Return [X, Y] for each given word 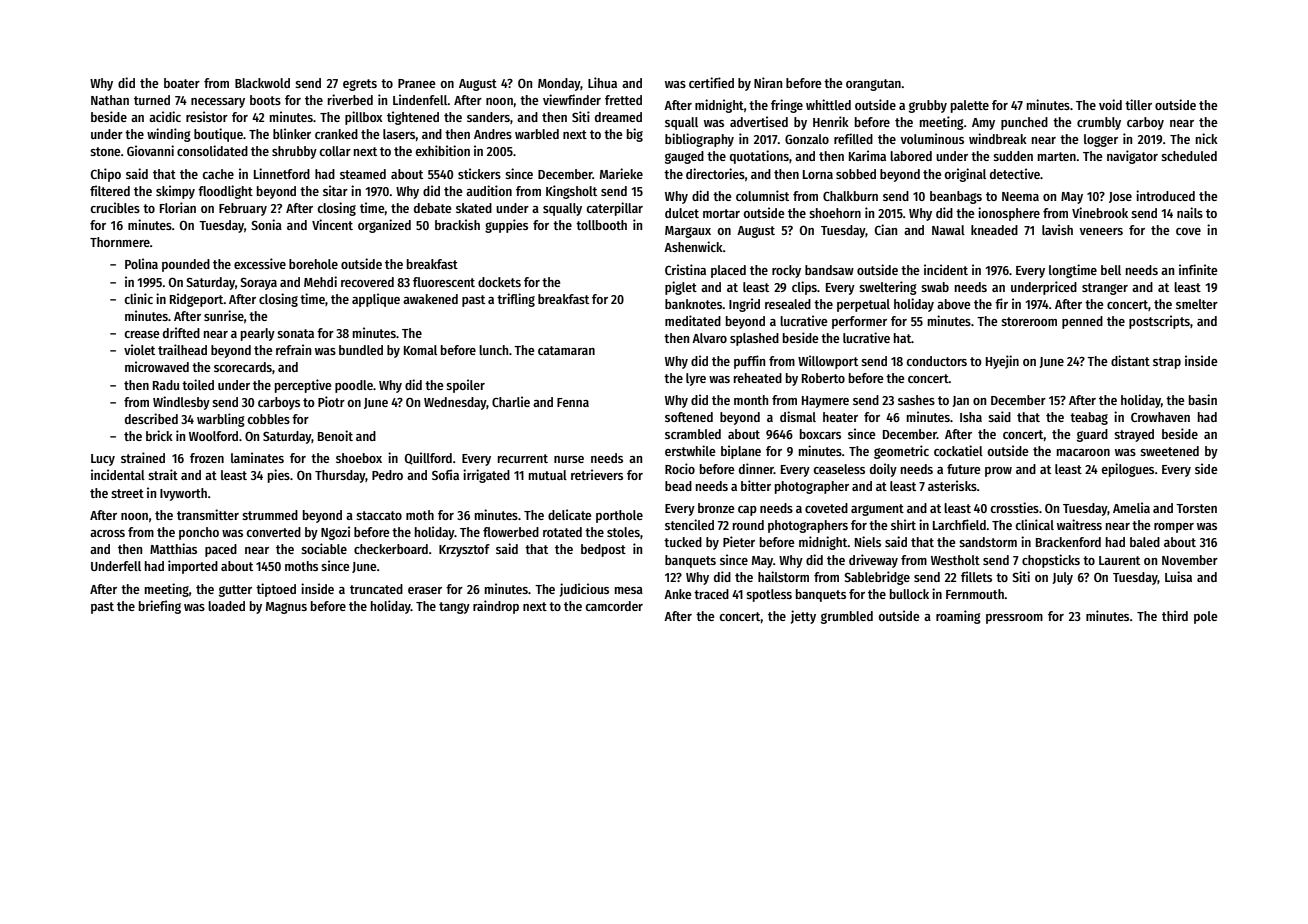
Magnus [286, 608]
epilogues [1127, 470]
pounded [186, 265]
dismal [798, 416]
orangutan [873, 85]
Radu [166, 385]
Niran [768, 82]
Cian [886, 229]
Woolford [213, 436]
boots [265, 100]
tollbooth [601, 225]
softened [689, 417]
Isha [971, 417]
